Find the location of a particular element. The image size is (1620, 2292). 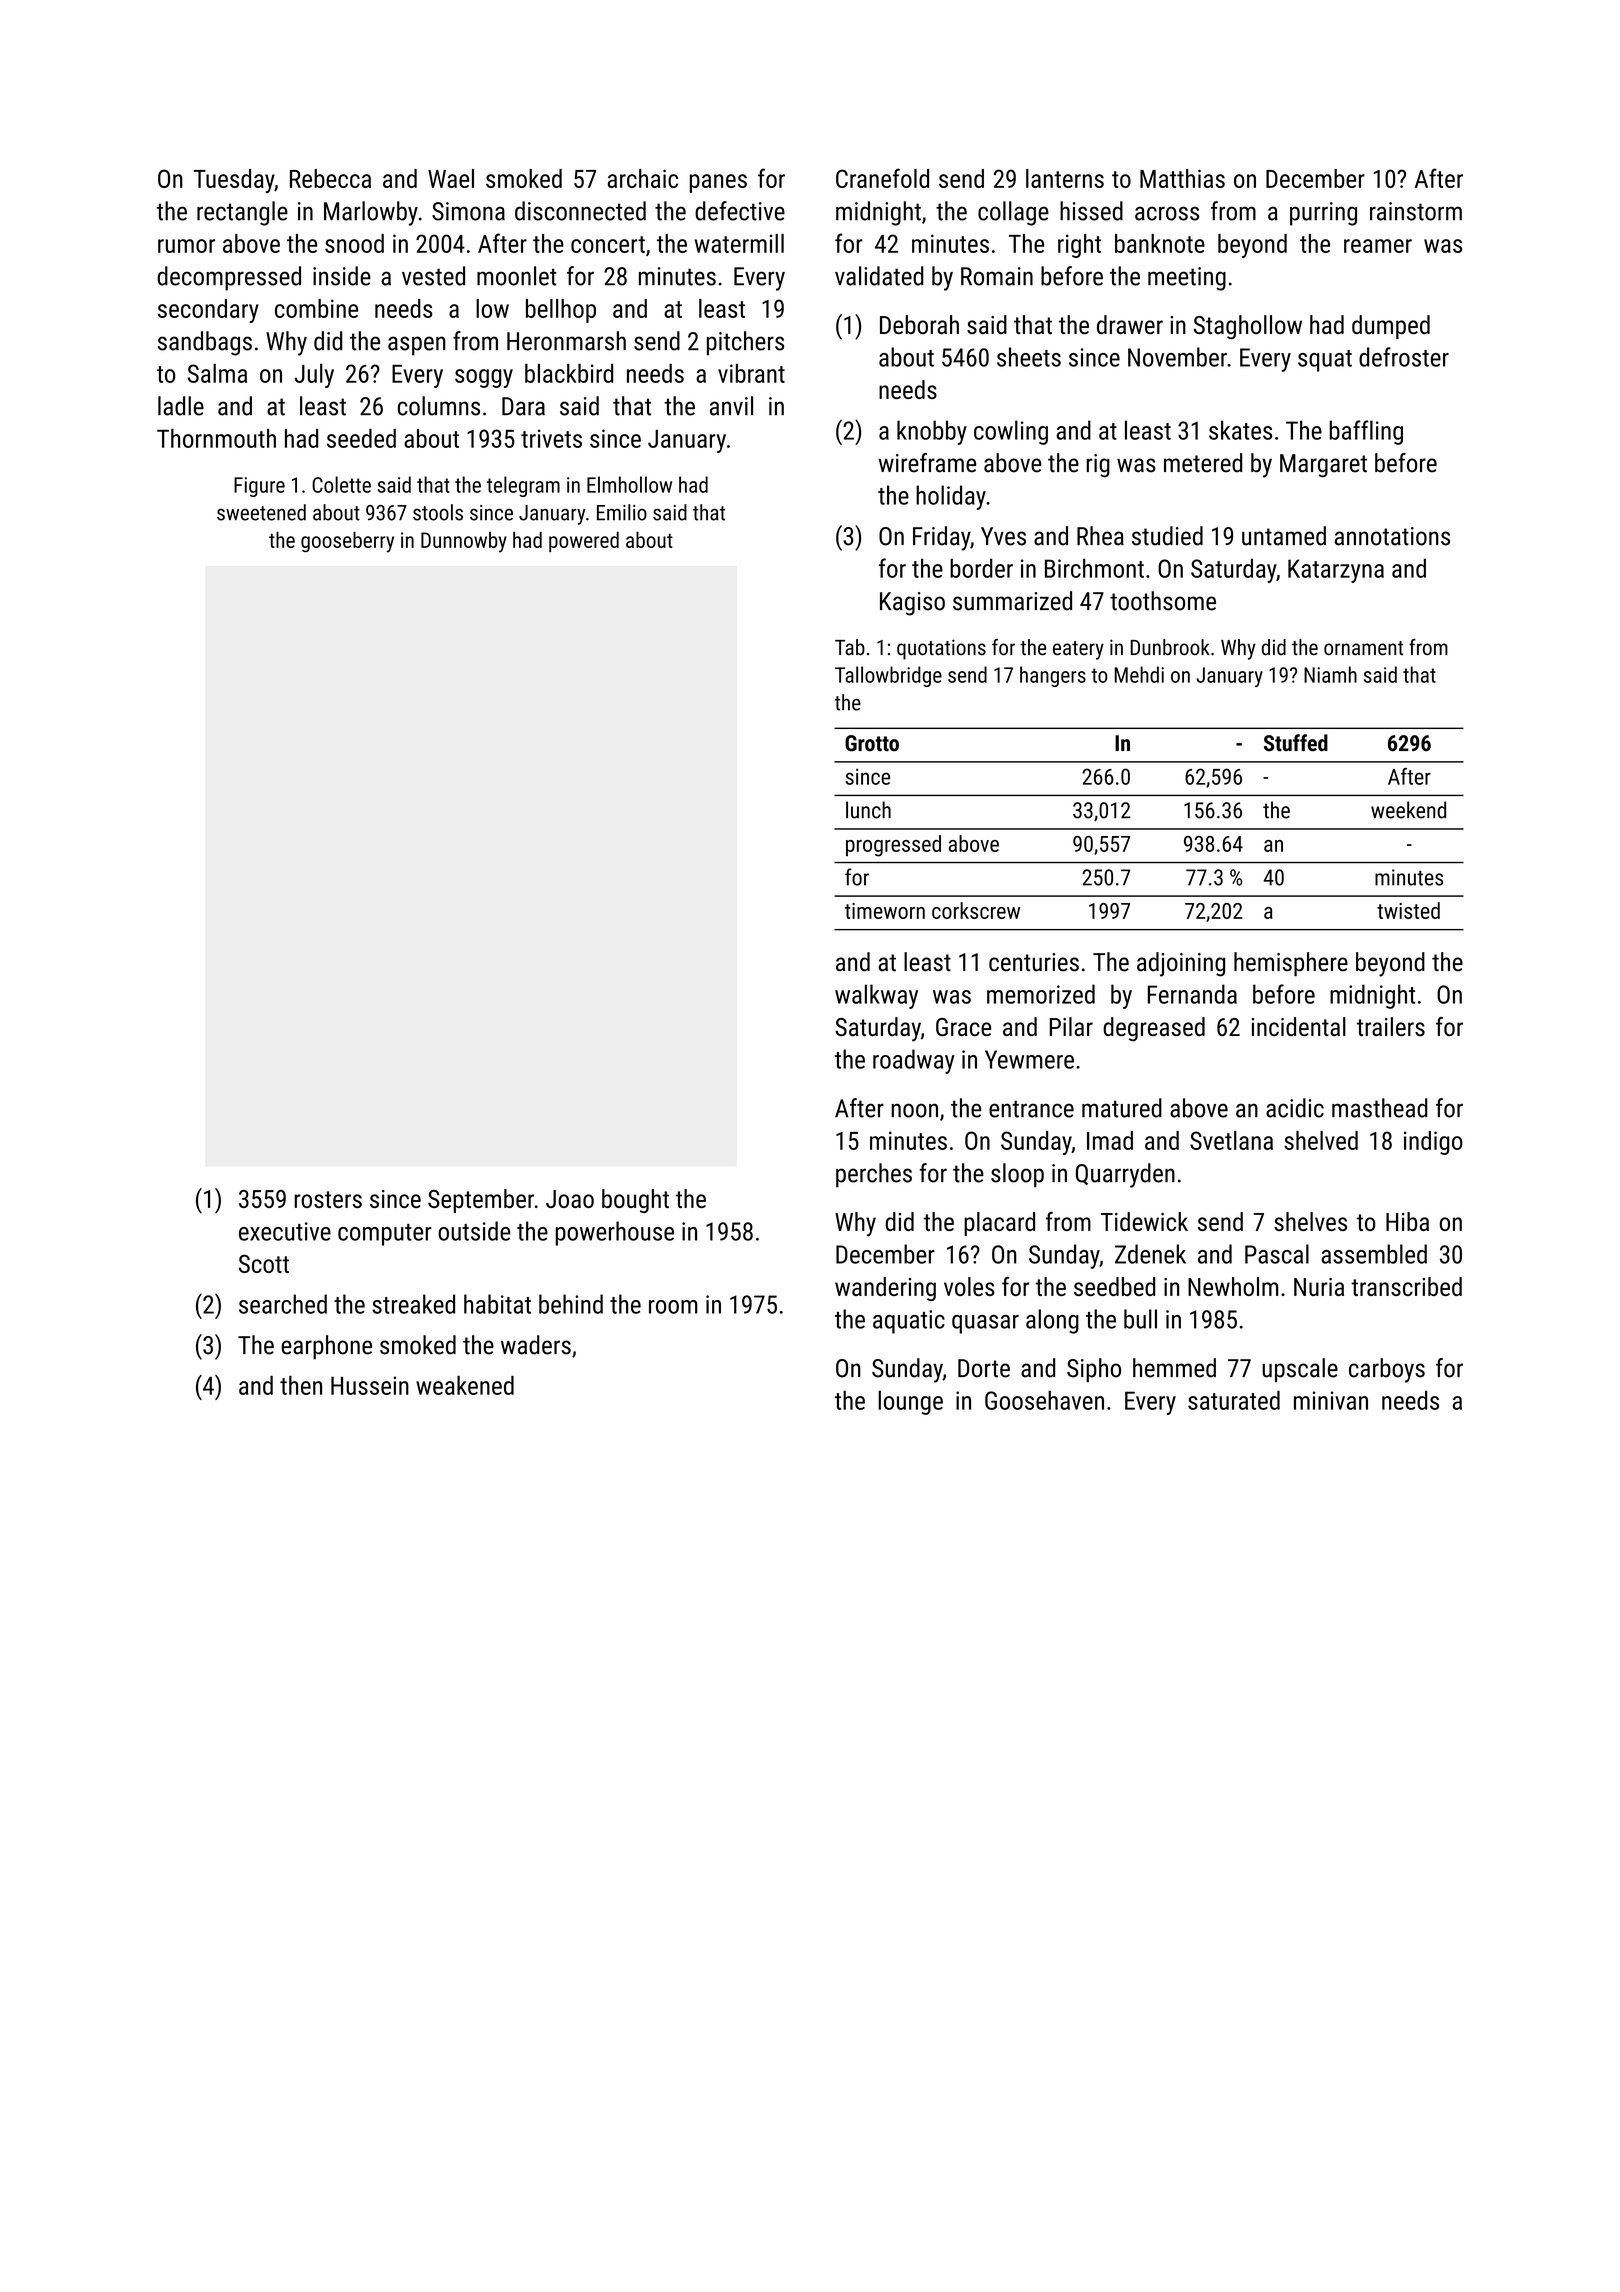

Matthias is located at coordinates (1182, 178).
